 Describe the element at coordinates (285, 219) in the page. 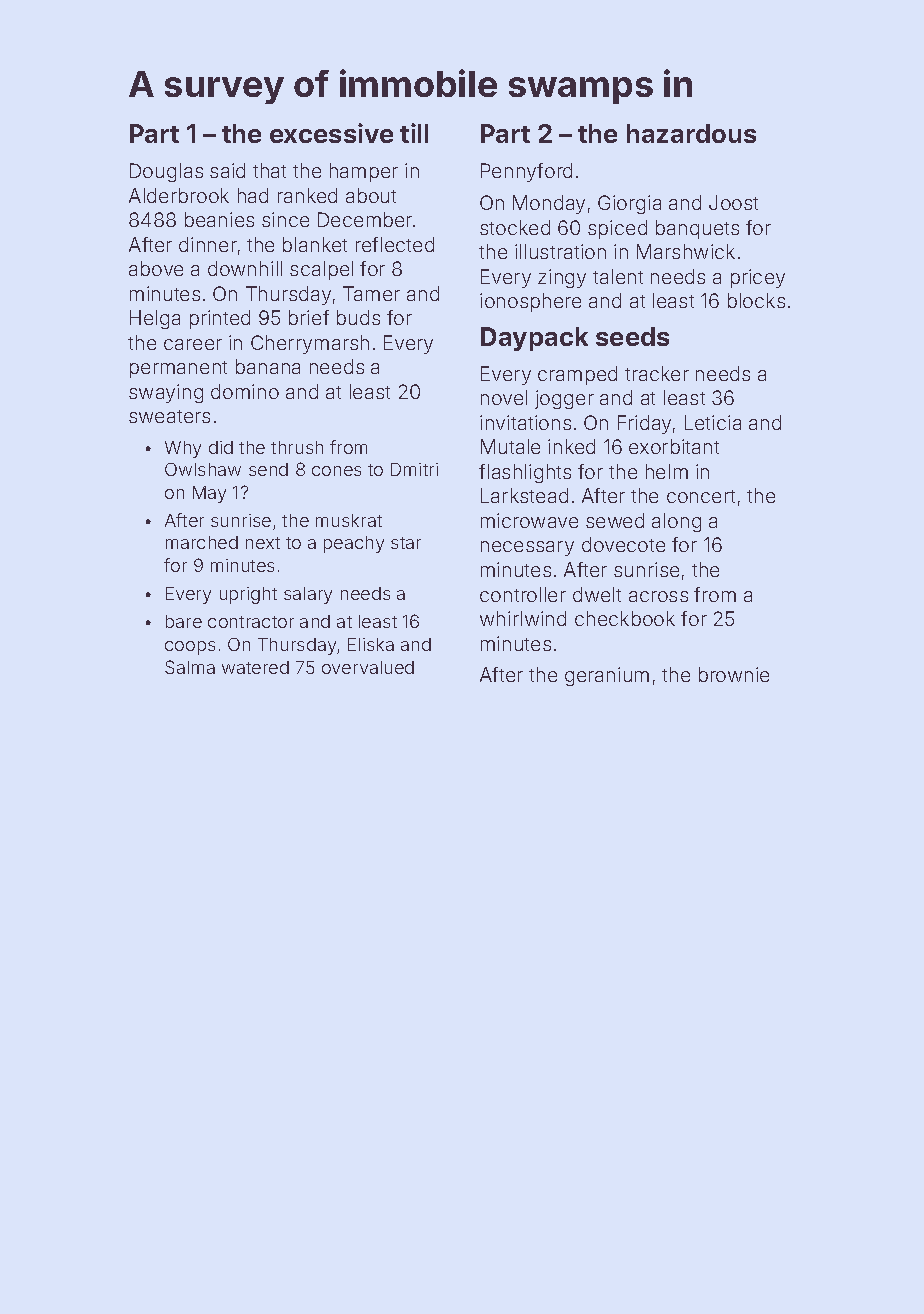

I see `since` at that location.
